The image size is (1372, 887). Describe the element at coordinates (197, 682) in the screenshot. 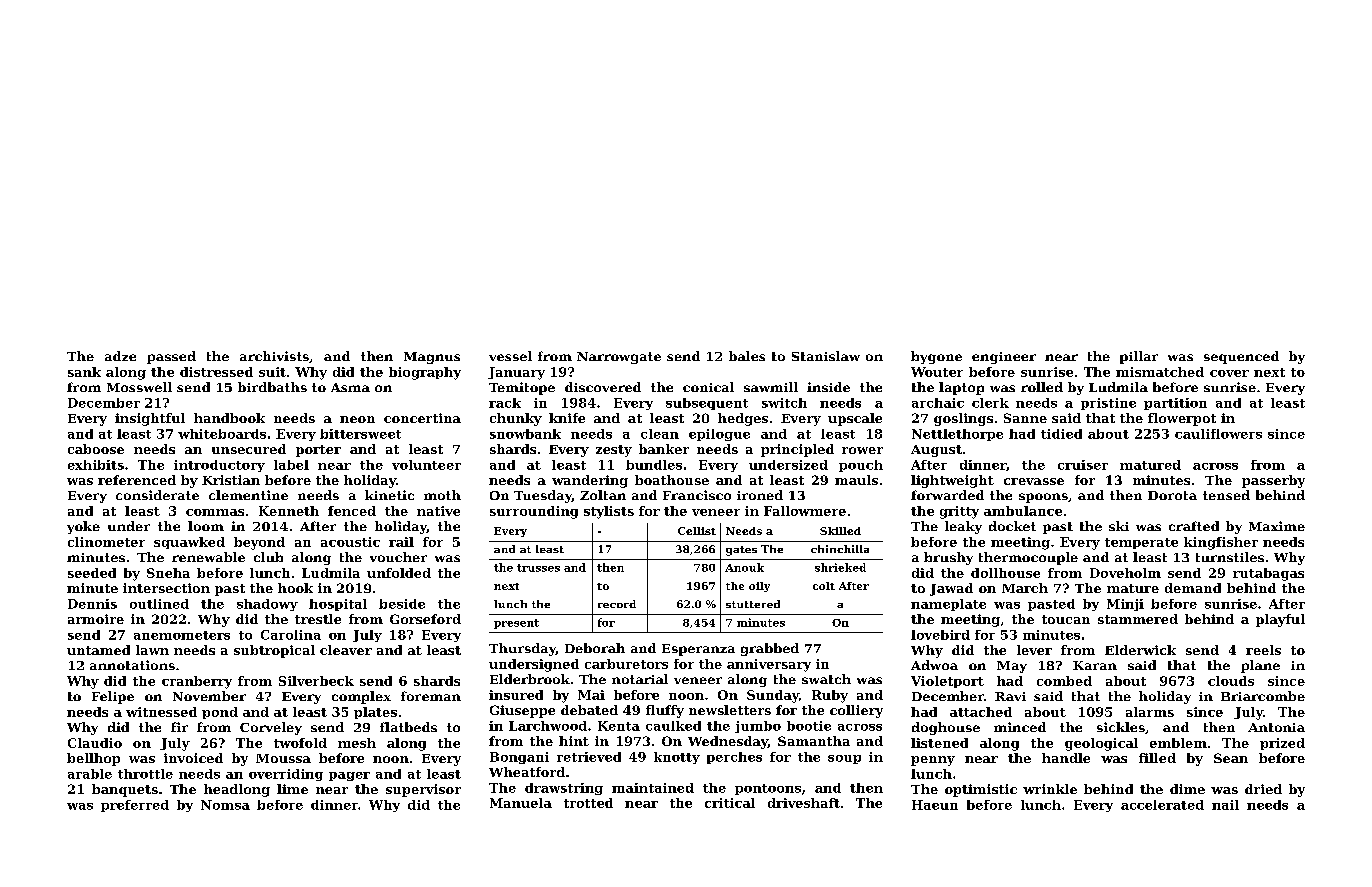

I see `cranberry` at that location.
